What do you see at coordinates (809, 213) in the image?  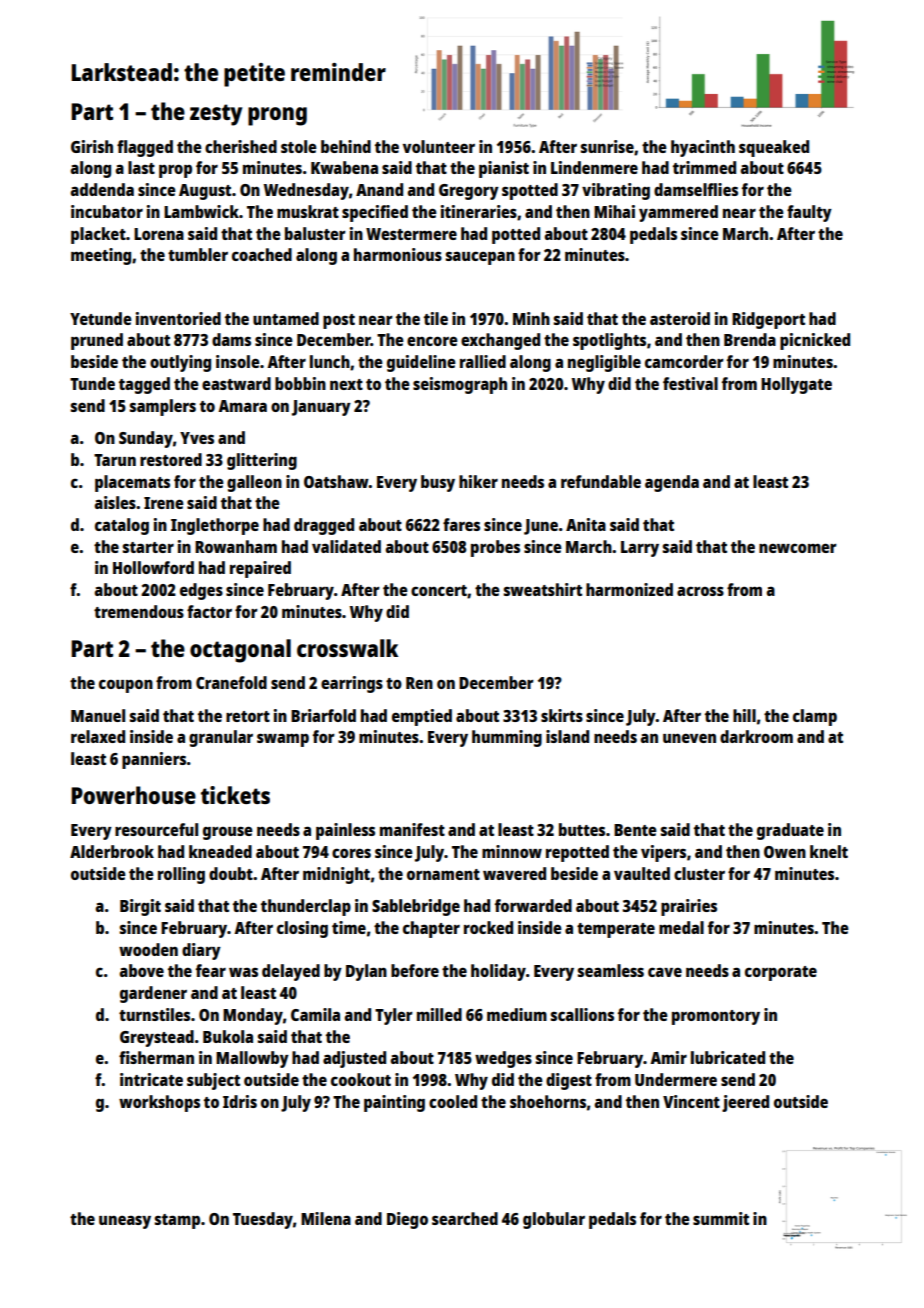 I see `faulty` at bounding box center [809, 213].
